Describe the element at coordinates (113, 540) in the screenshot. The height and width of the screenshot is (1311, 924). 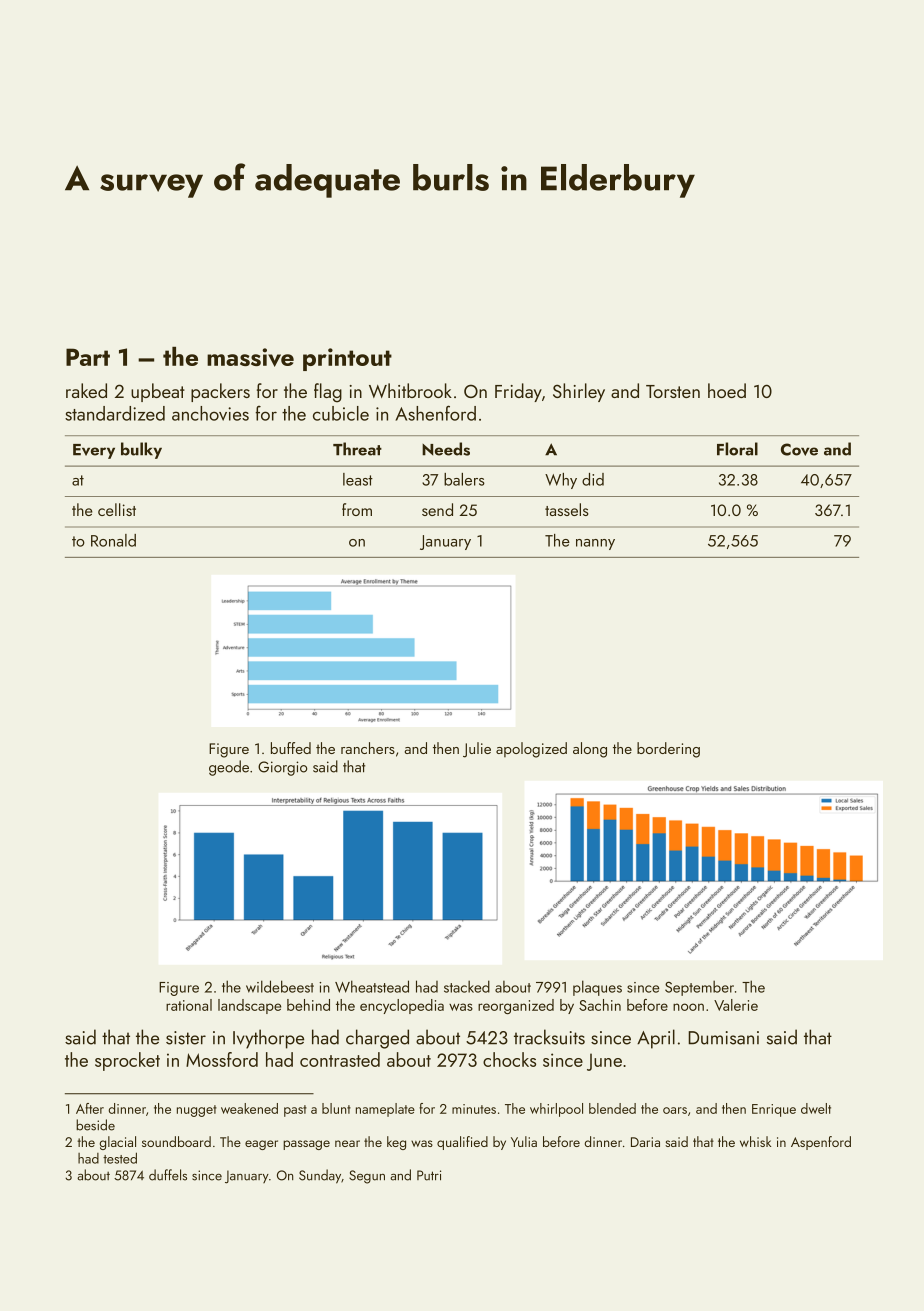
I see `Ronald` at that location.
